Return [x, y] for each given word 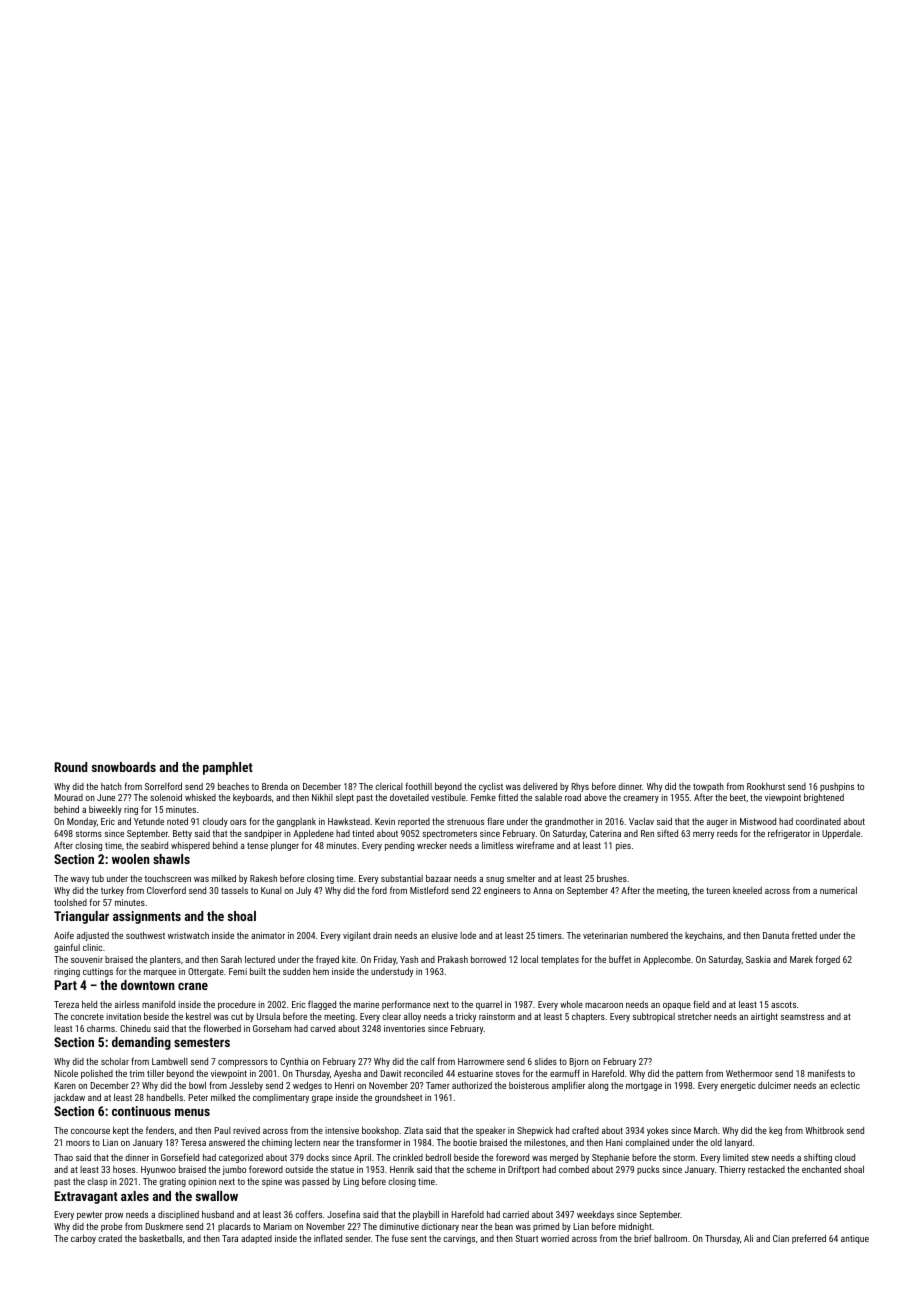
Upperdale [841, 834]
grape [322, 1099]
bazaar [438, 878]
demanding [141, 1043]
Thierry [732, 1170]
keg [775, 1131]
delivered [540, 786]
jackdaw [69, 1098]
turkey [112, 891]
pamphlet [228, 768]
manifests [826, 1073]
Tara [230, 1238]
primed [546, 1227]
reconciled [423, 1073]
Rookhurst [766, 786]
